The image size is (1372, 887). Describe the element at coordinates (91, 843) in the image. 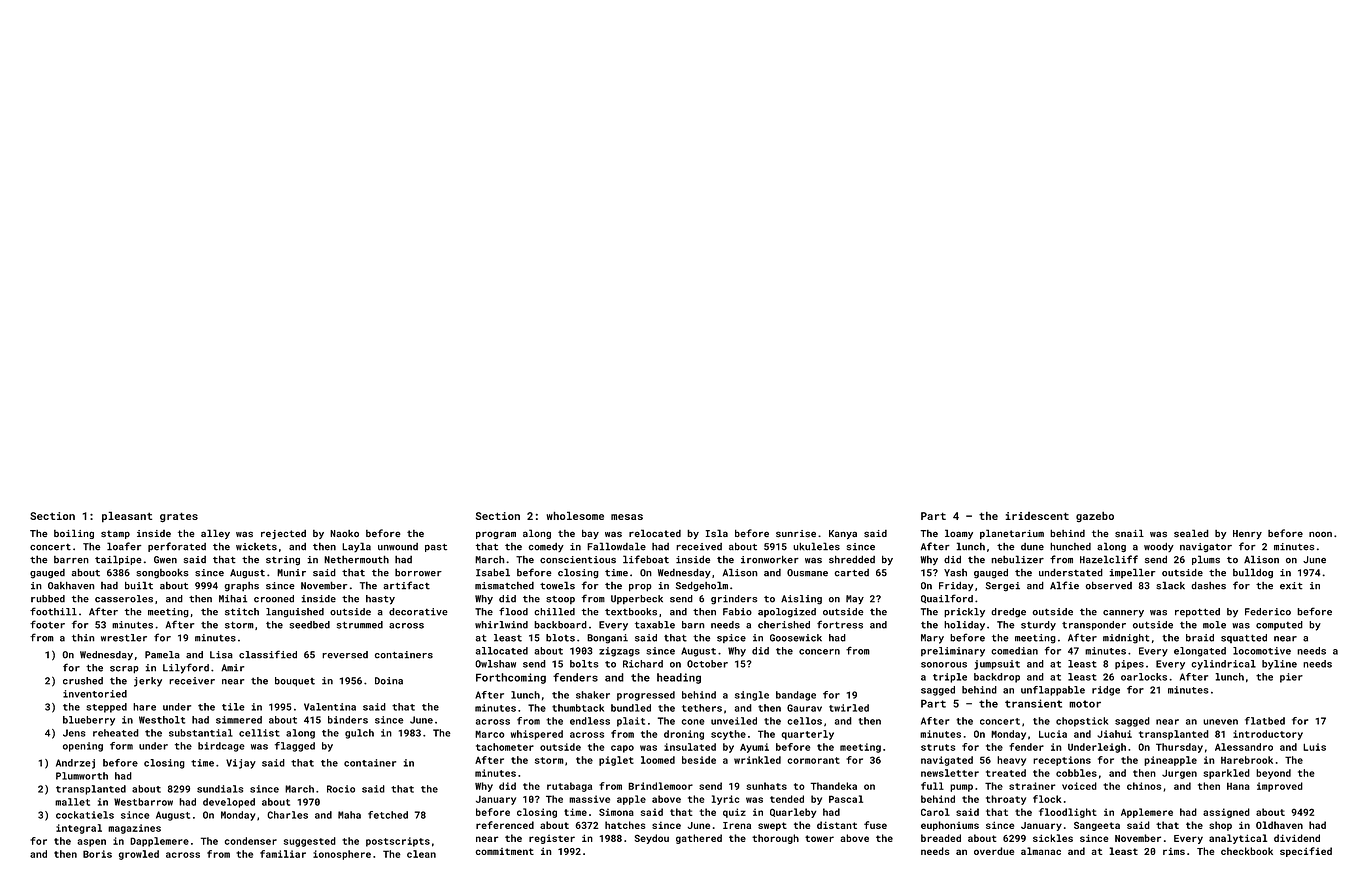

I see `aspen` at that location.
